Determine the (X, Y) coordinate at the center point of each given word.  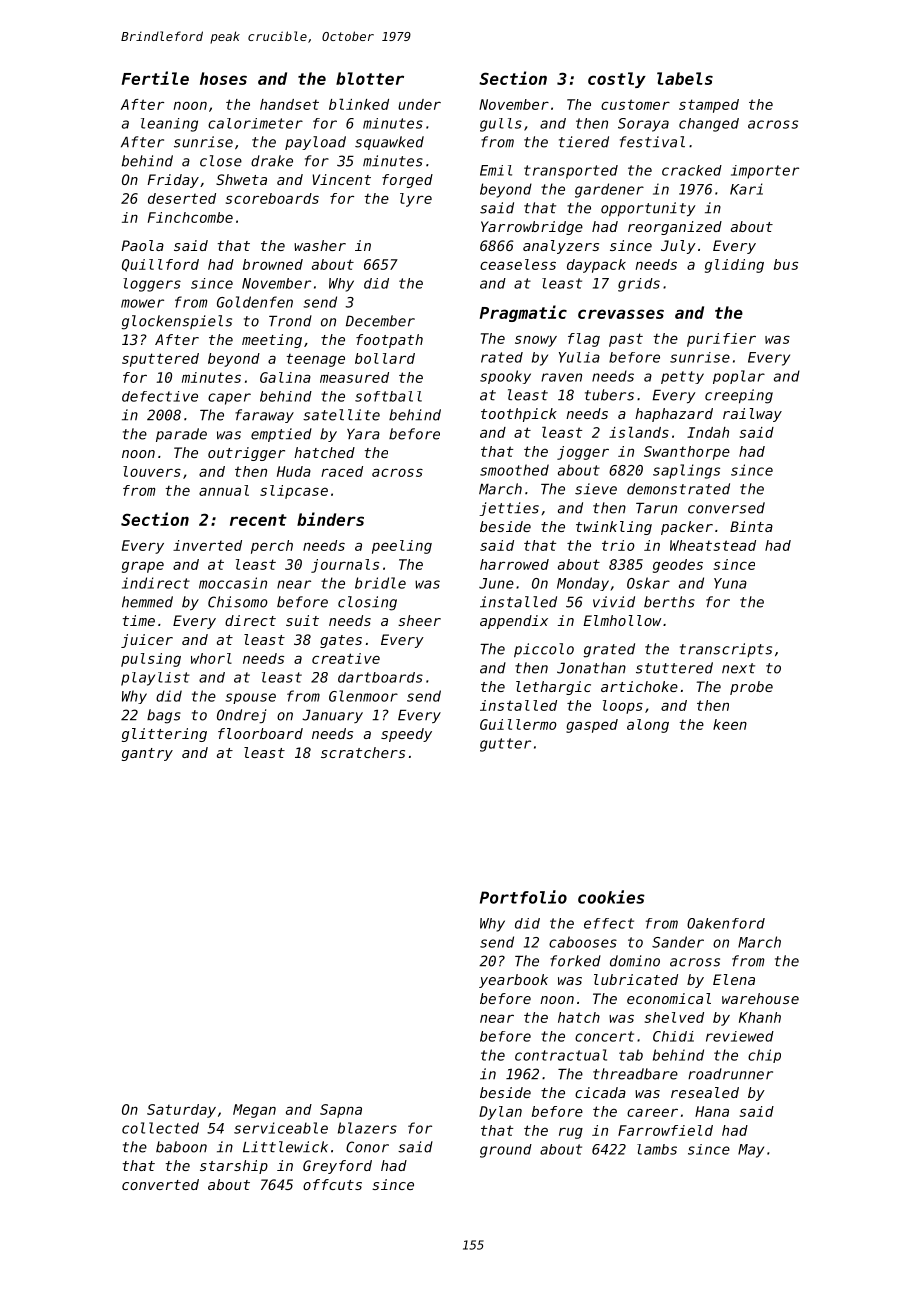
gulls (501, 125)
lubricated (636, 979)
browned (273, 264)
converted (160, 1184)
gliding (734, 266)
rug (571, 1133)
